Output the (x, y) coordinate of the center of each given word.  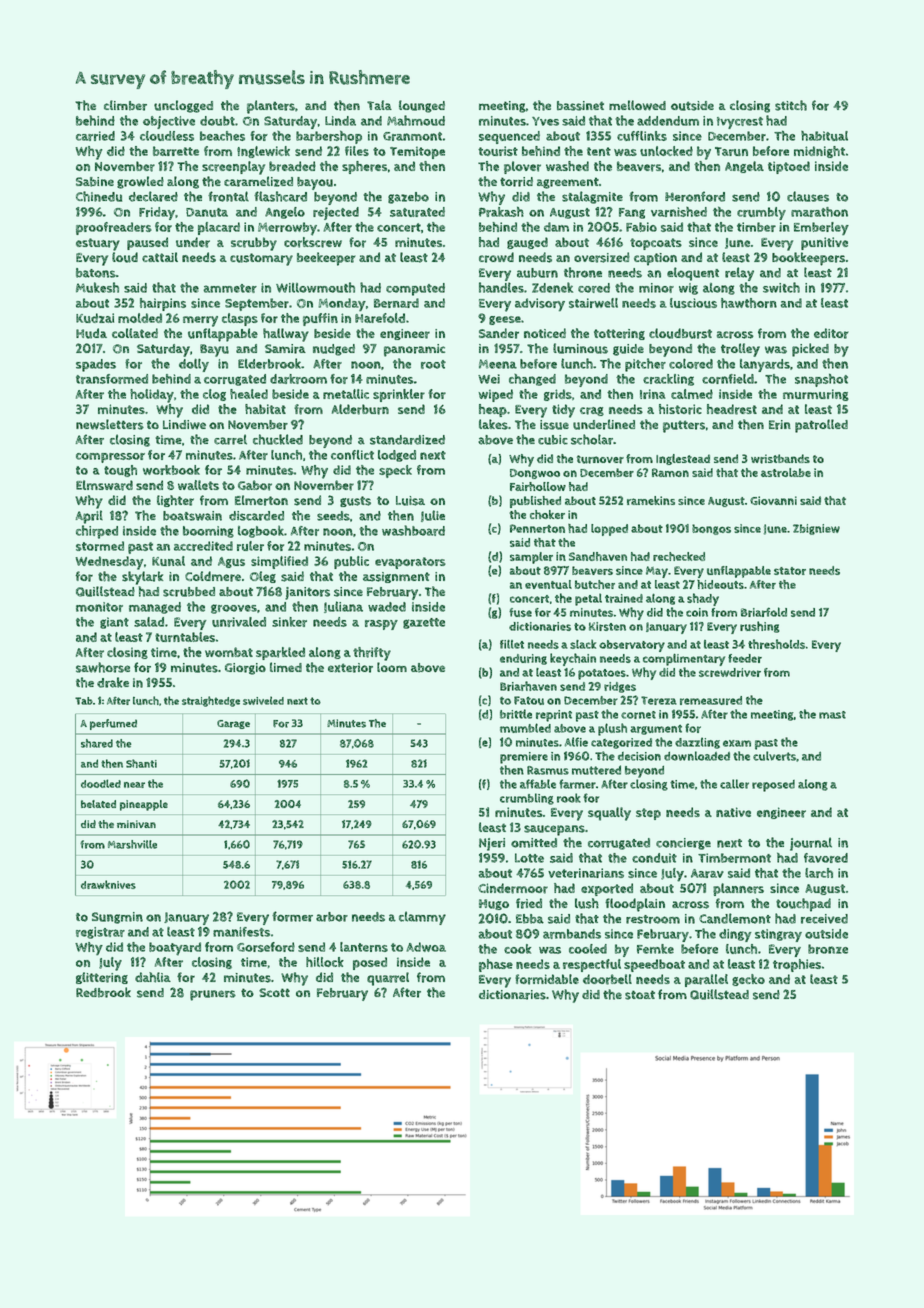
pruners (213, 995)
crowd (496, 257)
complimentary (684, 659)
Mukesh (97, 287)
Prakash (501, 211)
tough (120, 471)
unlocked (666, 151)
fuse (520, 612)
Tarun (731, 151)
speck (395, 471)
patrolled (821, 426)
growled (140, 182)
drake (113, 682)
